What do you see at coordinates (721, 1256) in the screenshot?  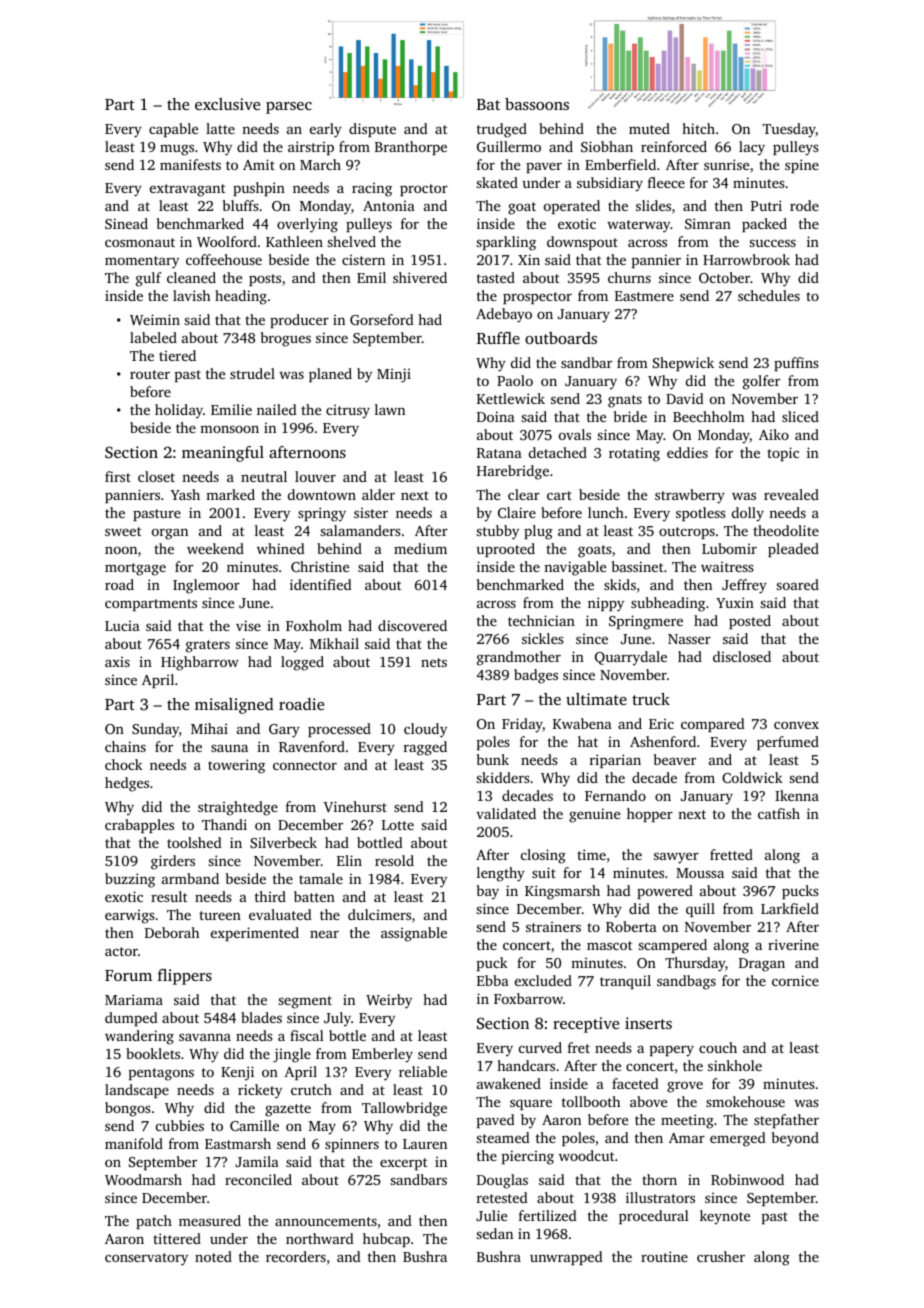 I see `crusher` at bounding box center [721, 1256].
